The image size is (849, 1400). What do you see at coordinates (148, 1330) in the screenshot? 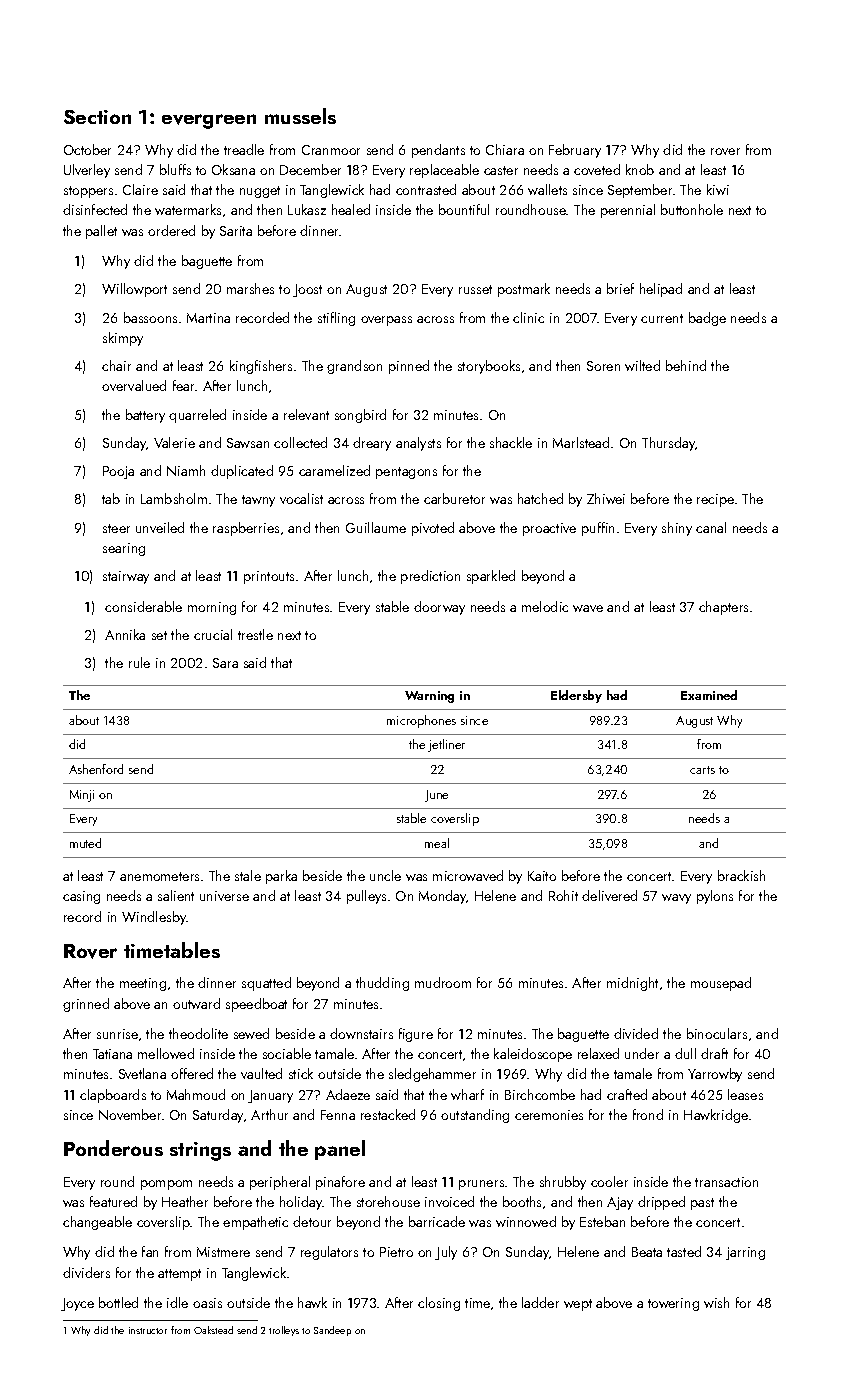
I see `instructor` at bounding box center [148, 1330].
